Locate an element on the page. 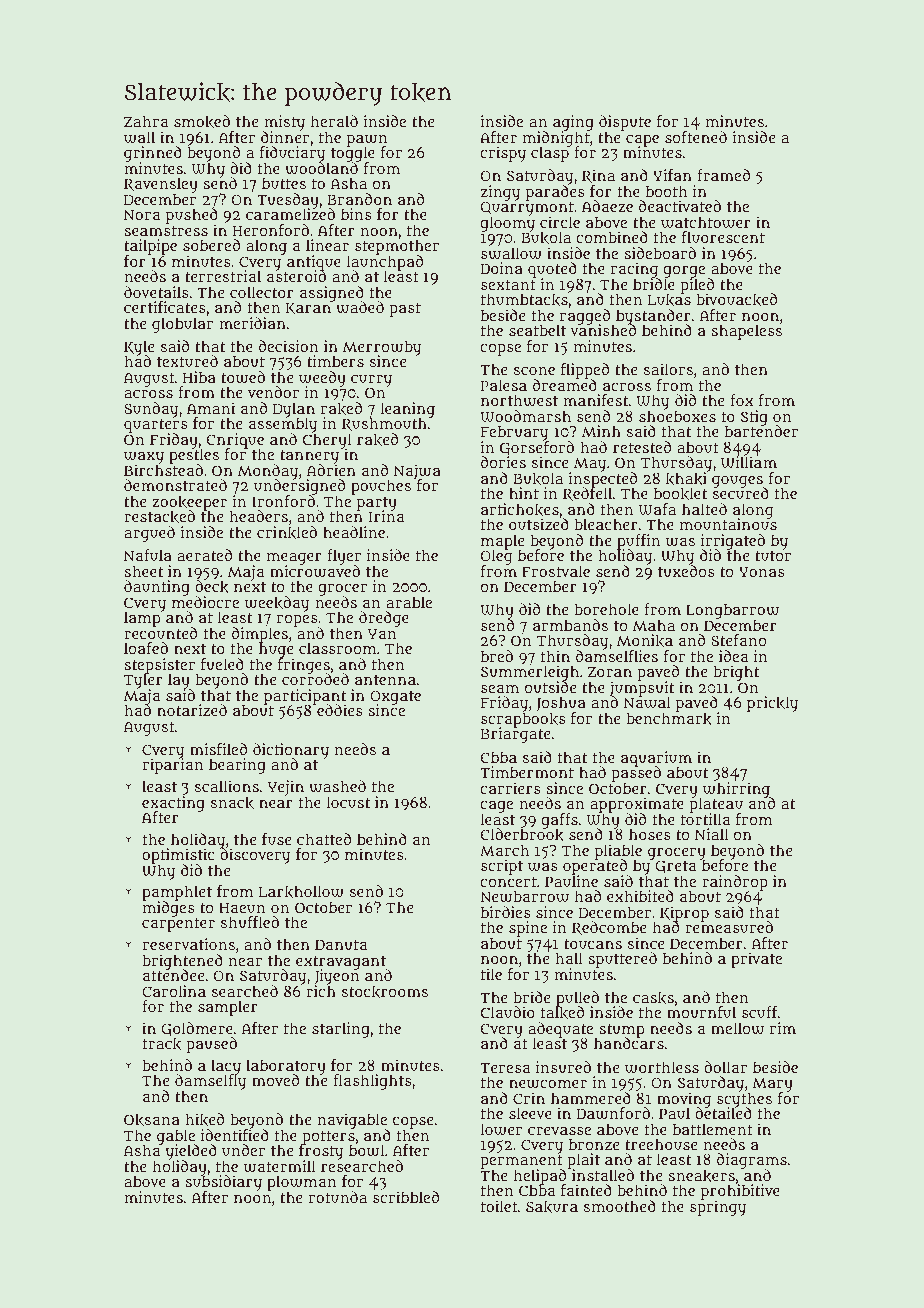 This document has height=1308, width=924. exacting is located at coordinates (173, 804).
